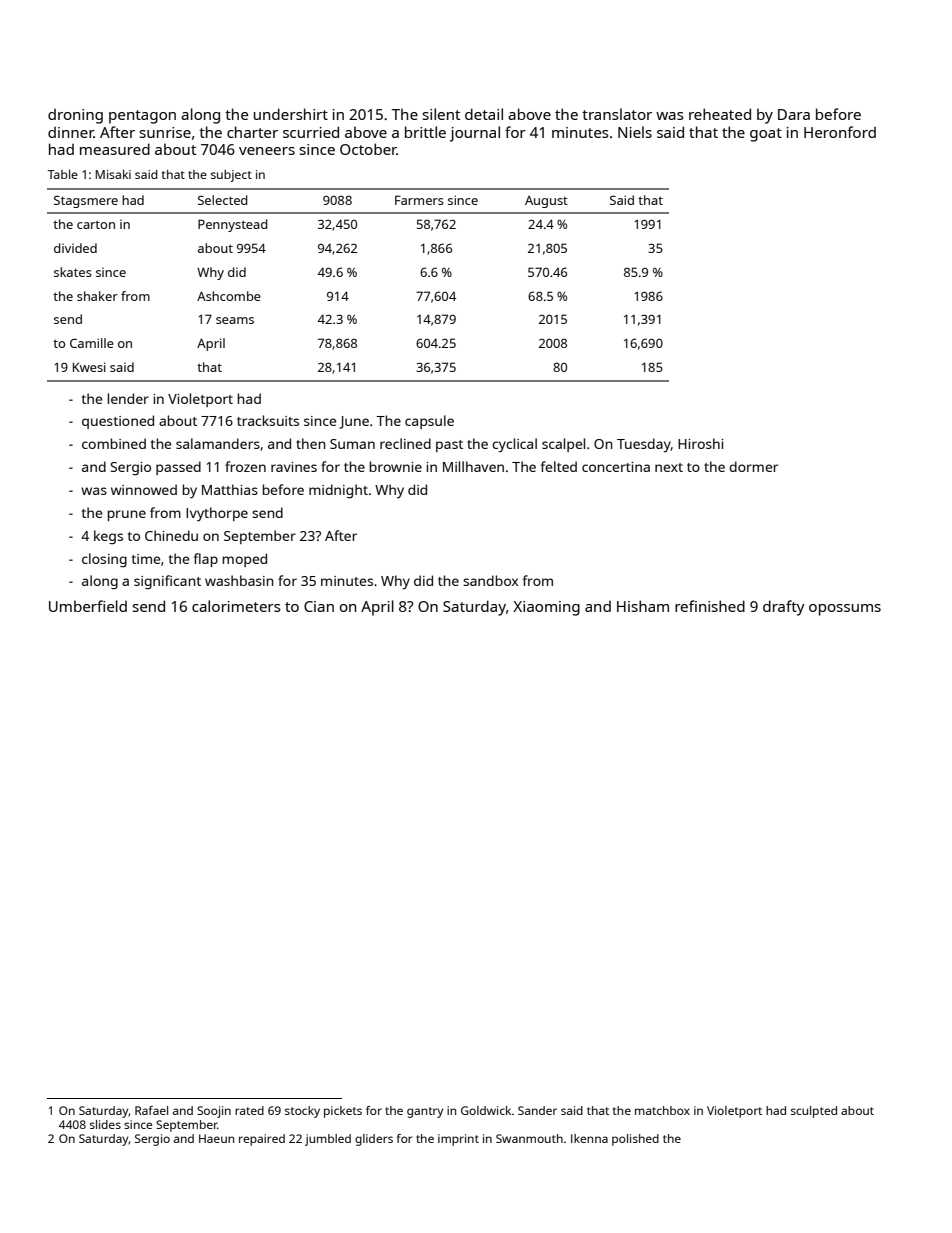 This document has height=1233, width=952. Describe the element at coordinates (223, 200) in the document. I see `Selected` at that location.
